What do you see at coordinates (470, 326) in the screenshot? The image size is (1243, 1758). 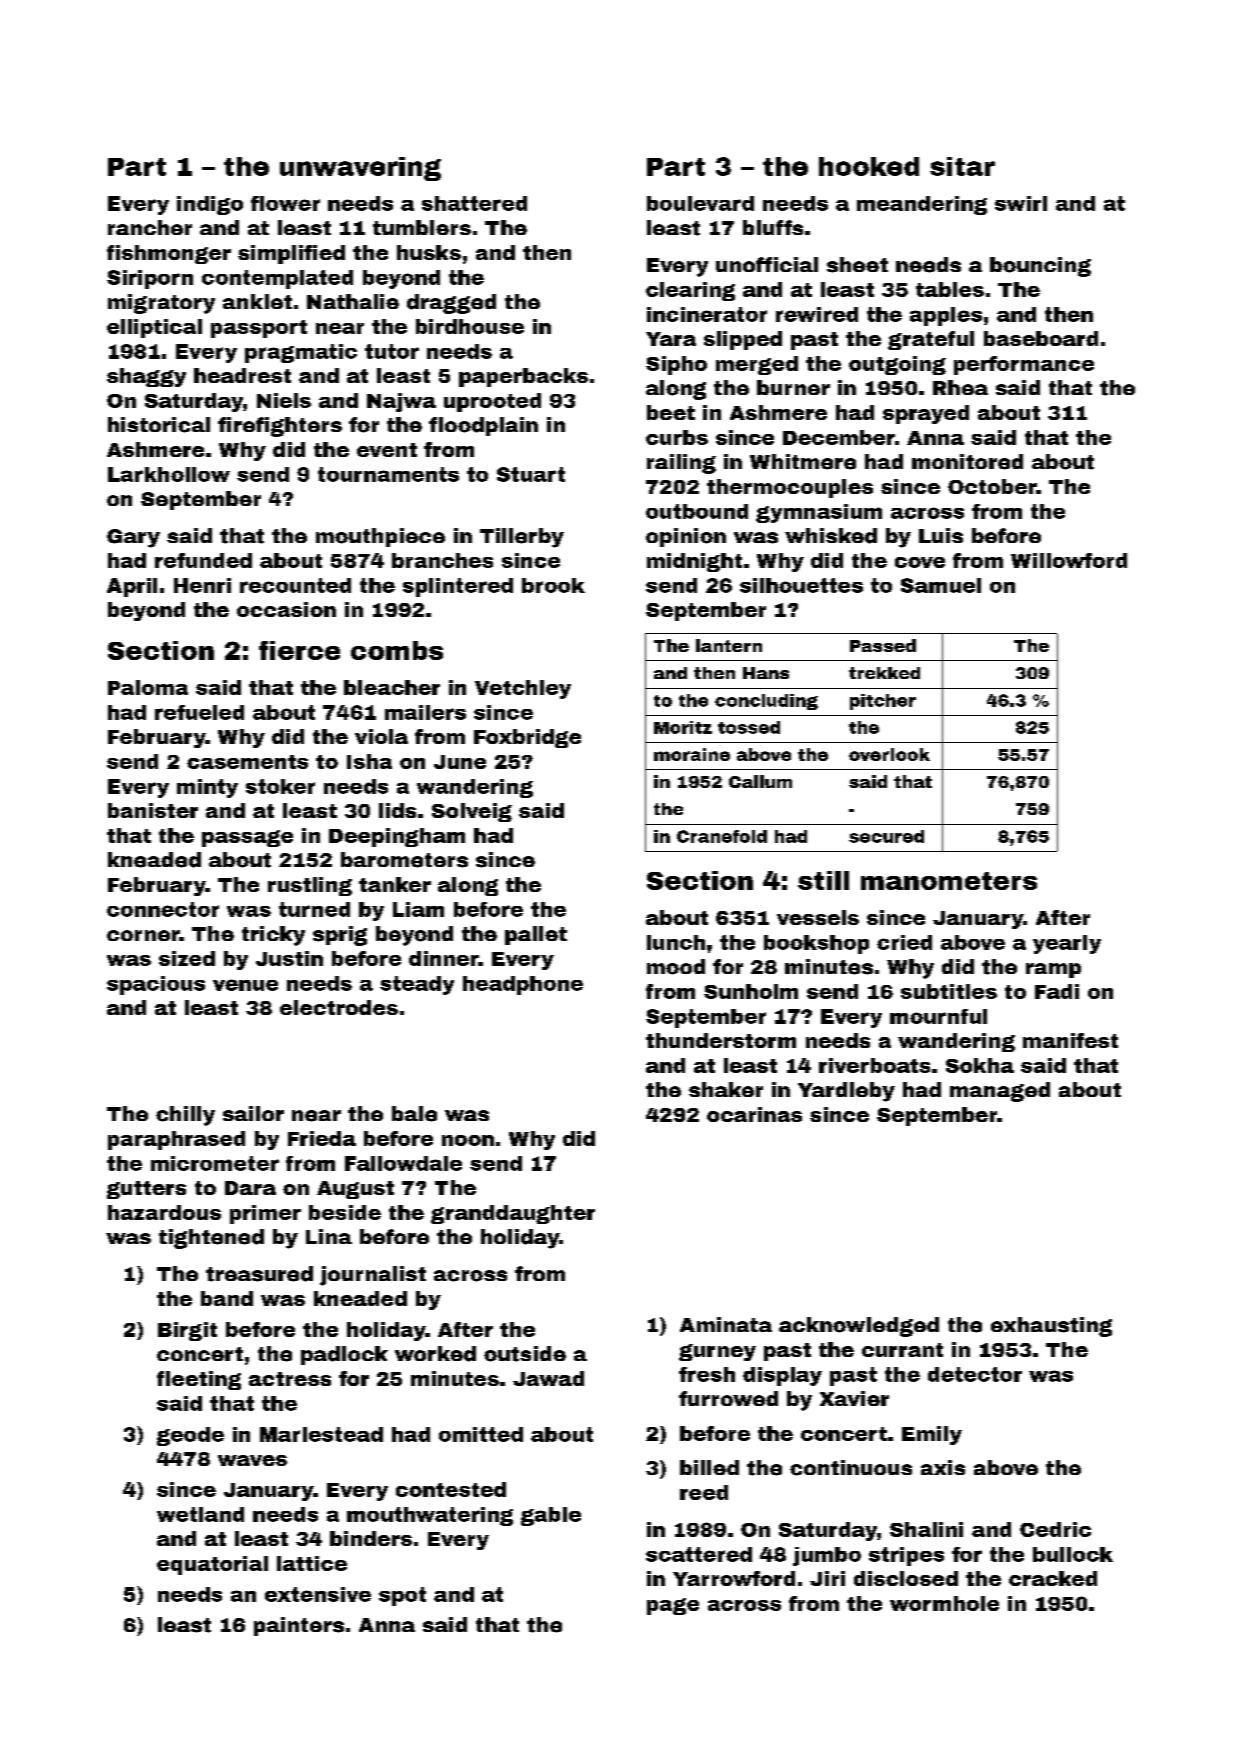 I see `birdhouse` at bounding box center [470, 326].
